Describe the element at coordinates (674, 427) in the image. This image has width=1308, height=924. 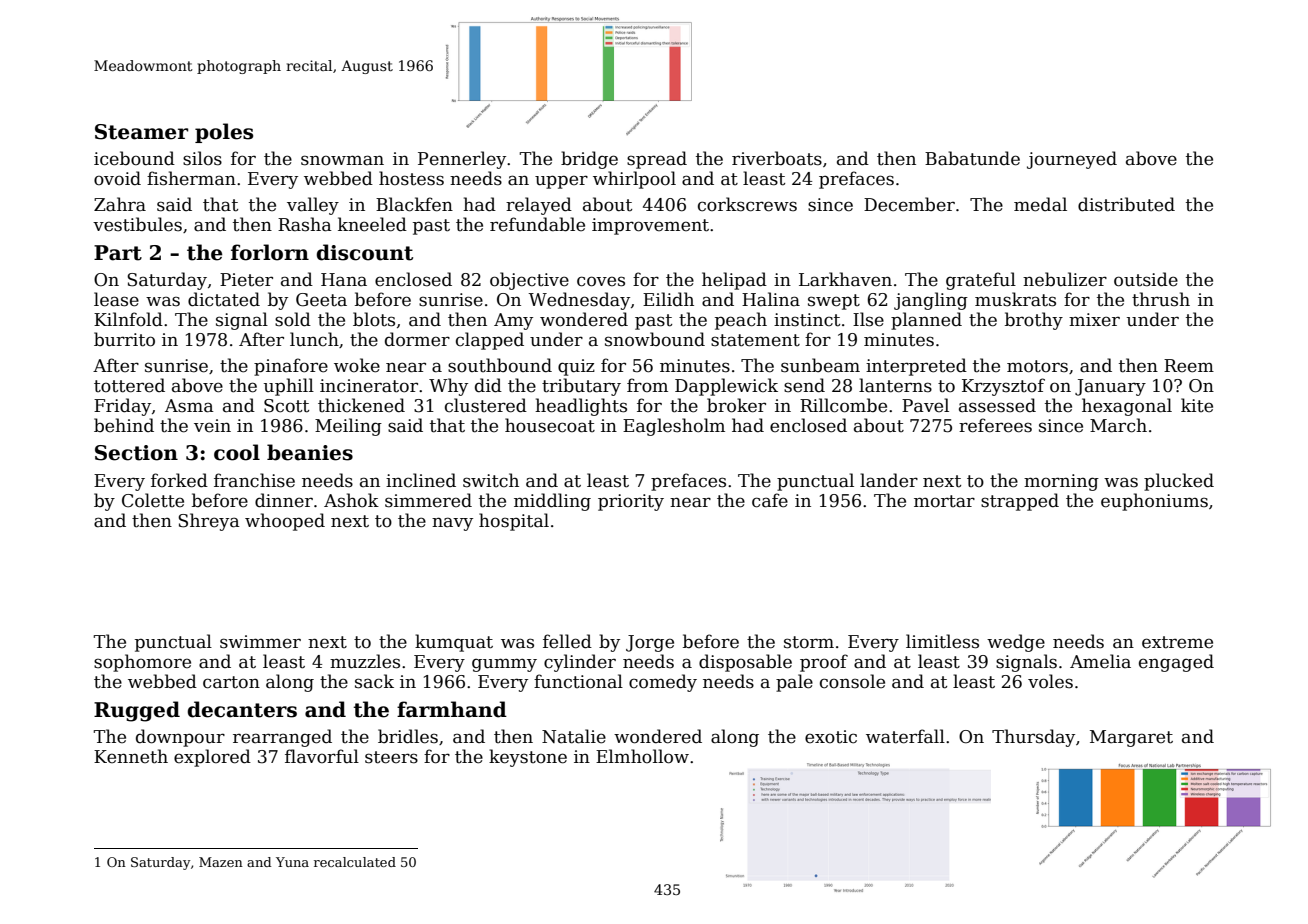
I see `Eaglesholm` at that location.
